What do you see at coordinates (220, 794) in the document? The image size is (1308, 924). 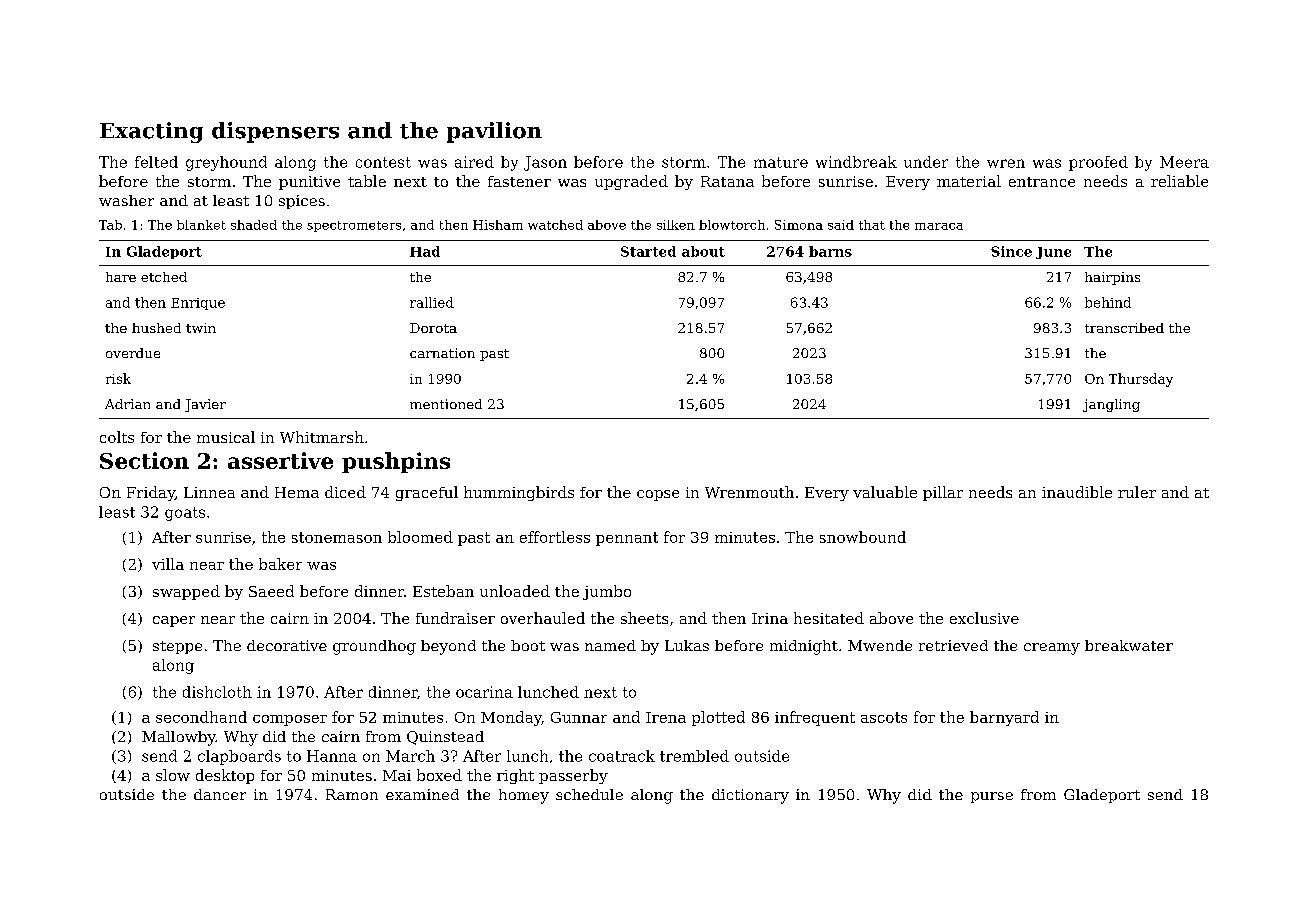 I see `dancer` at bounding box center [220, 794].
